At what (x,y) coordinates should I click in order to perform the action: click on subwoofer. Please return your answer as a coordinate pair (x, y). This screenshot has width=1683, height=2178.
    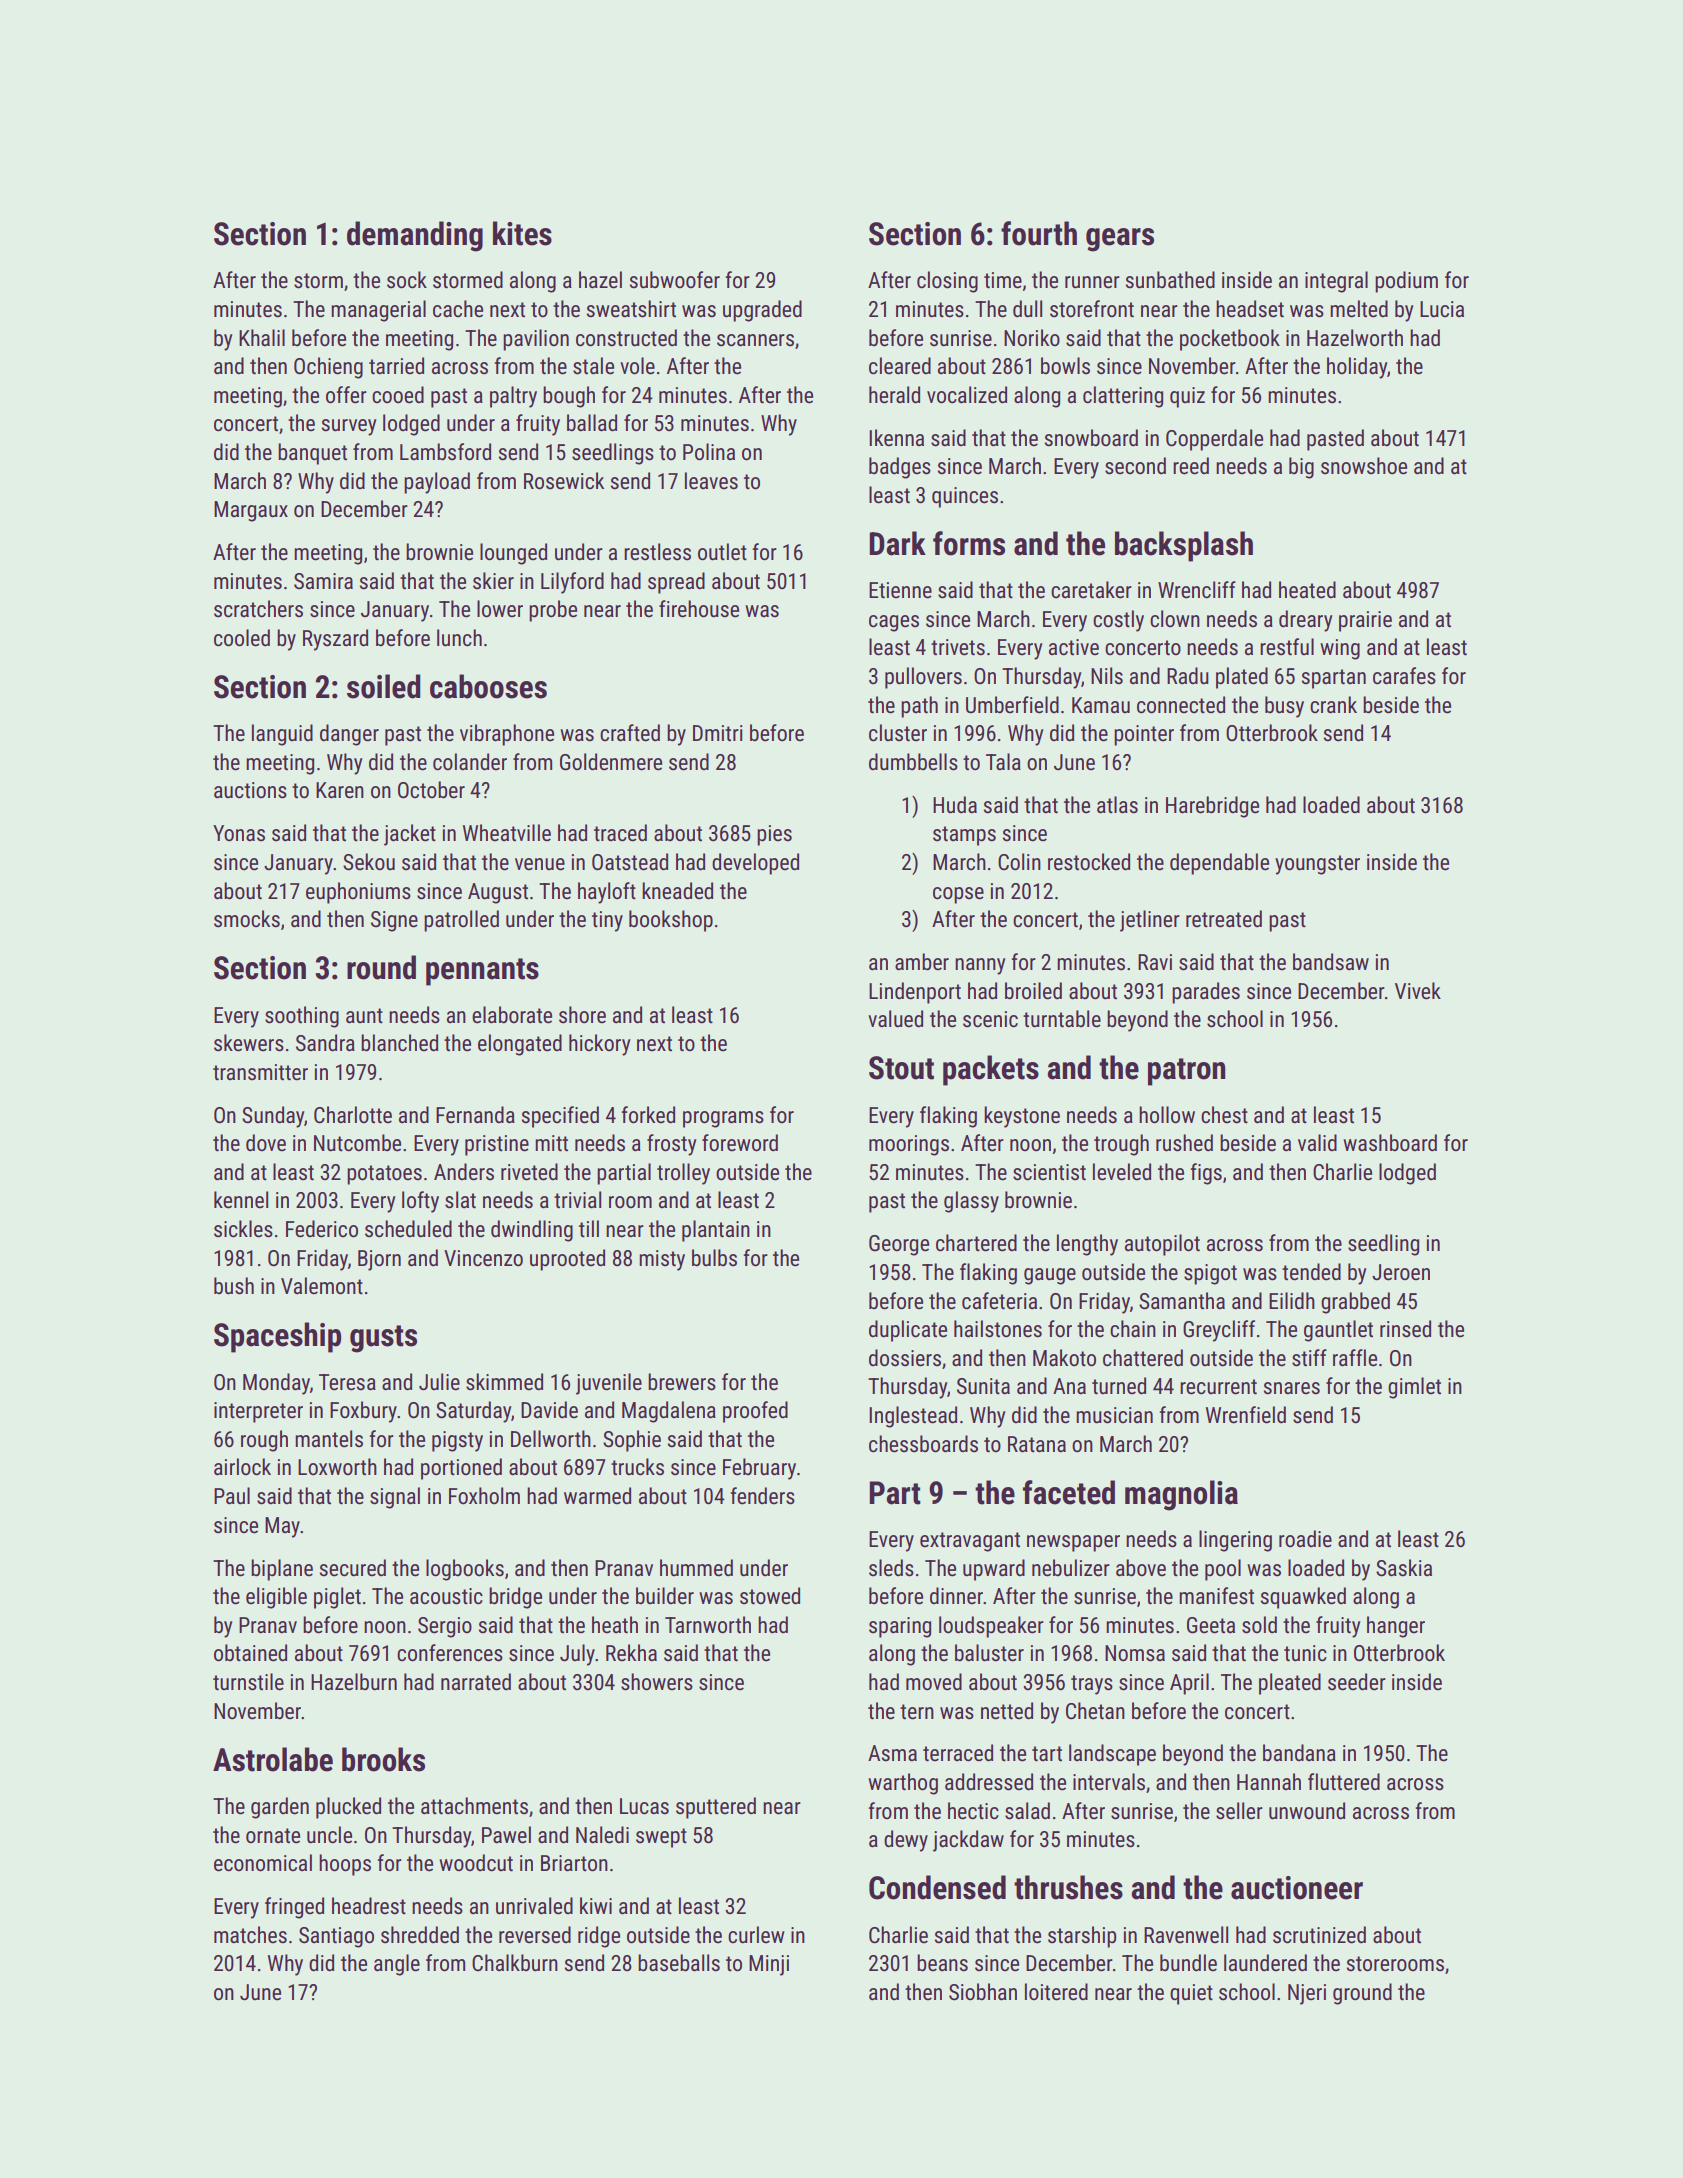
    Looking at the image, I should click on (675, 280).
